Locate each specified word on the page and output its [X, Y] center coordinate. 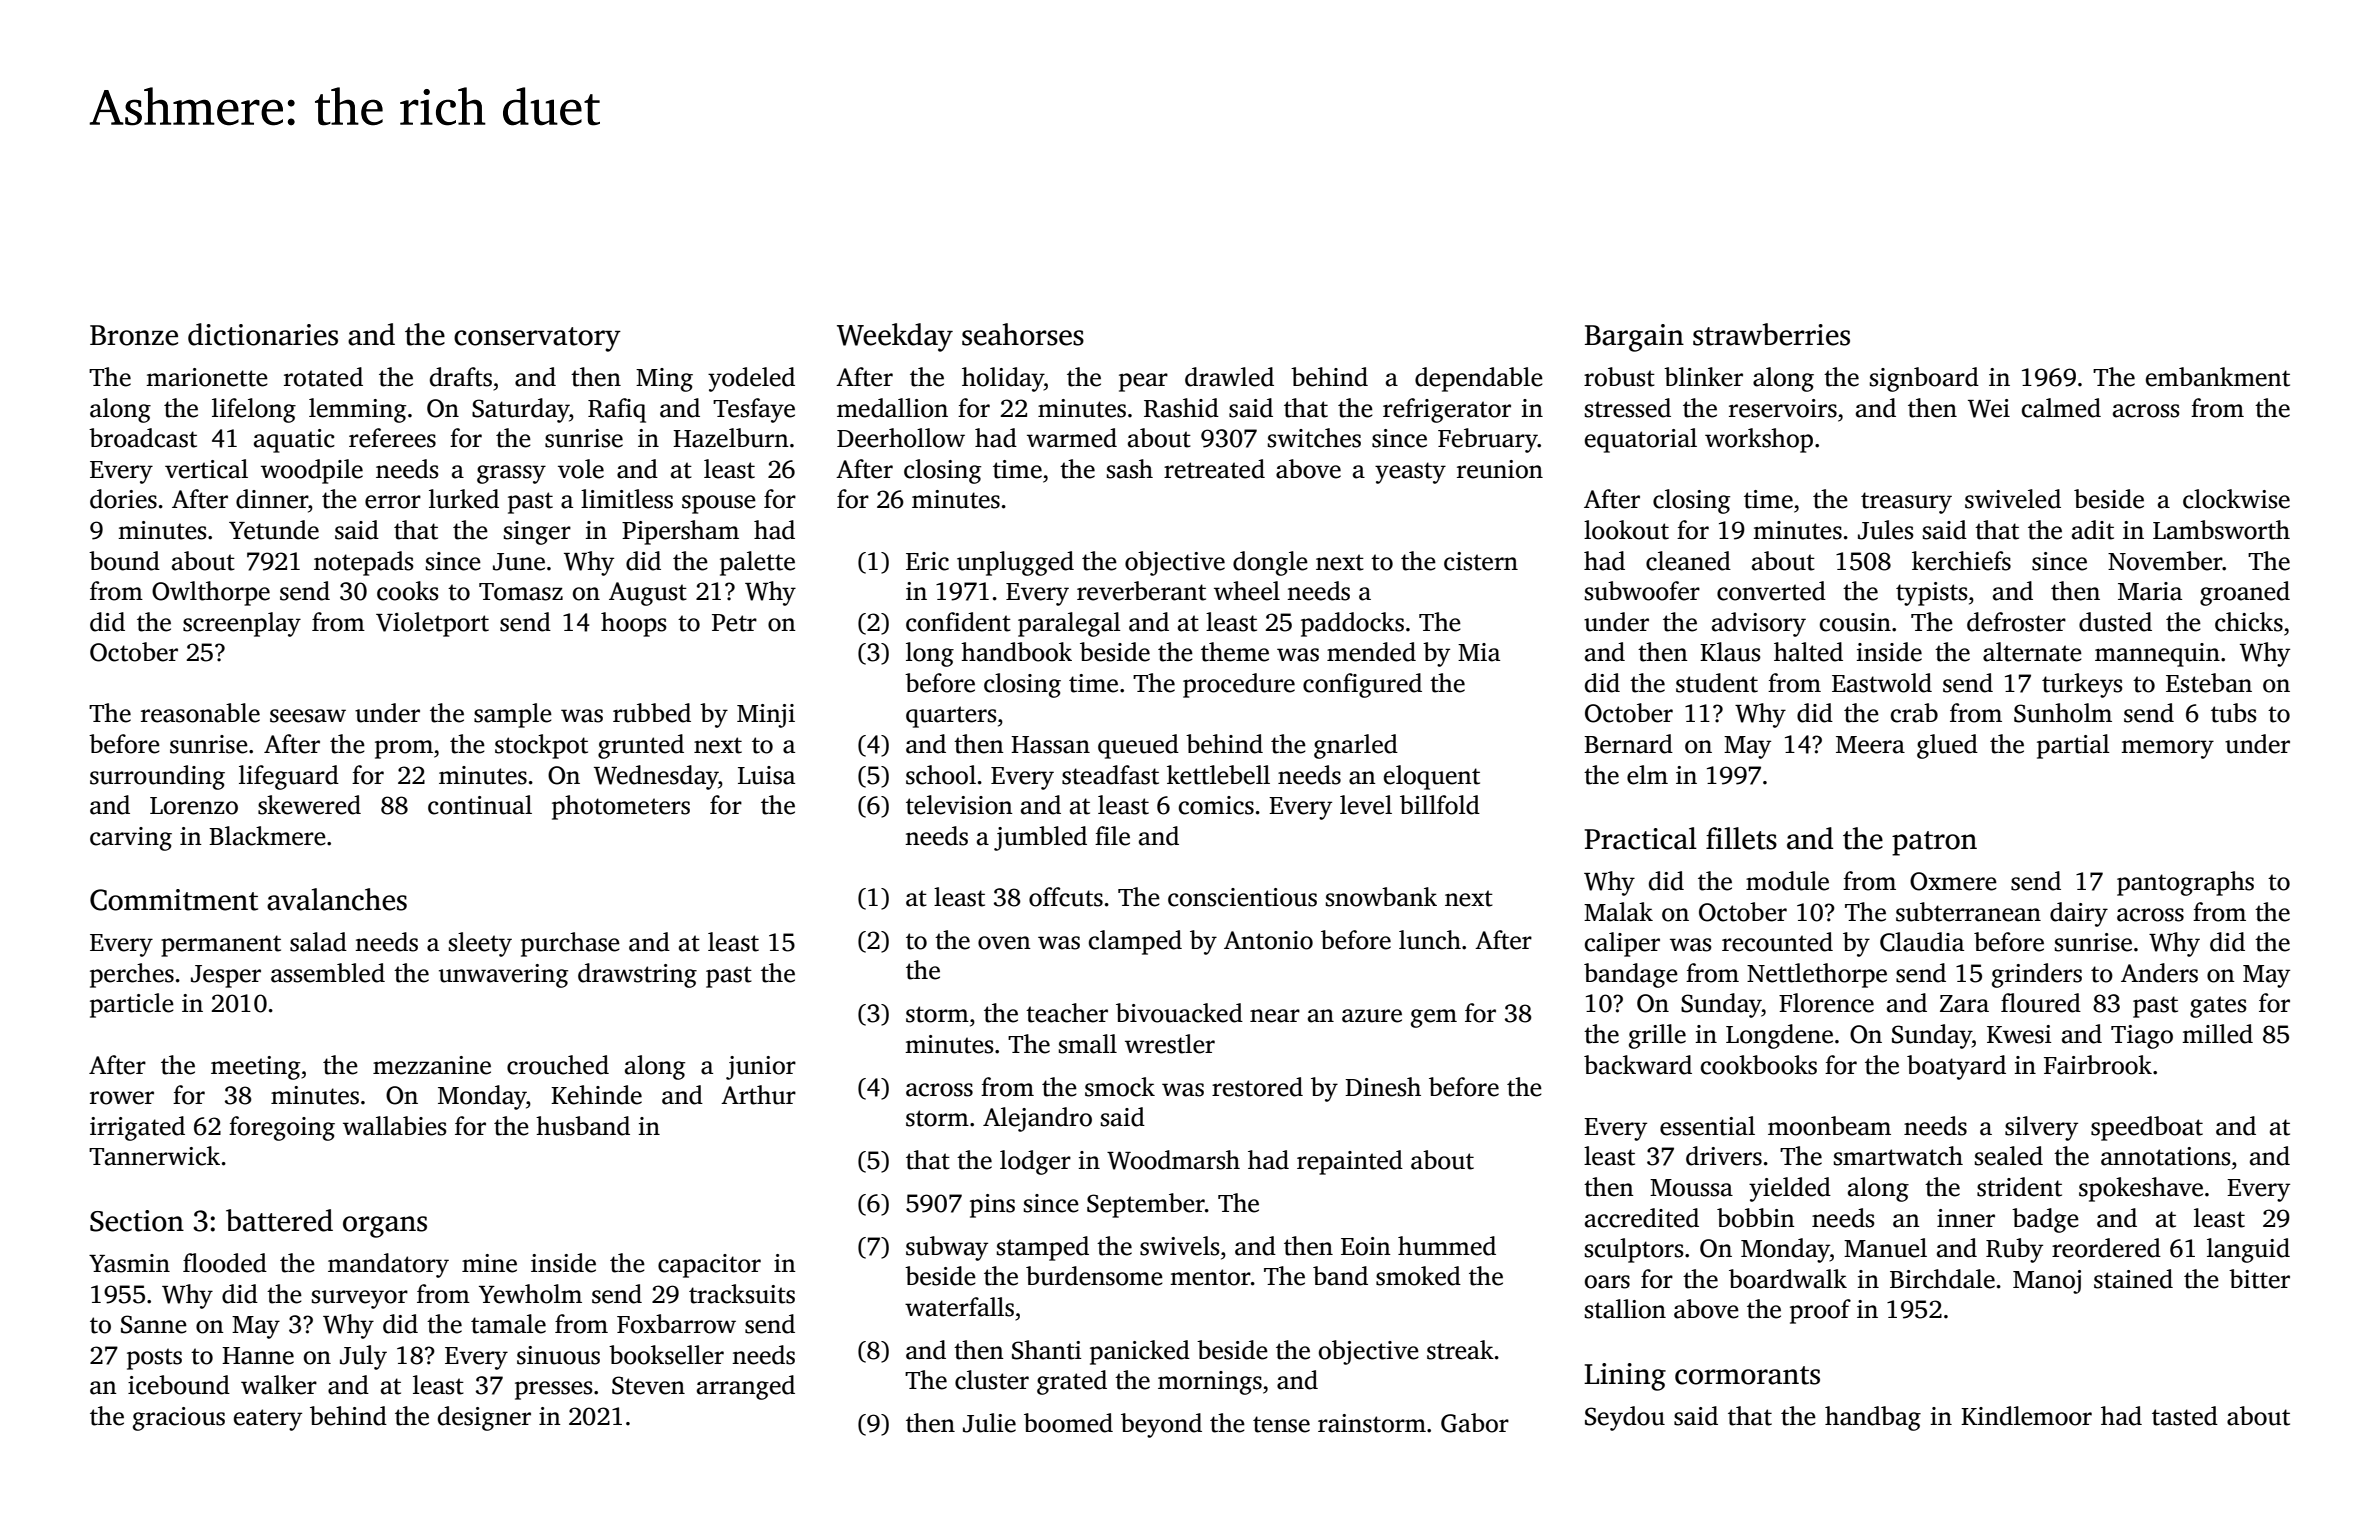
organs [385, 1227]
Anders [2159, 973]
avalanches [337, 899]
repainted [1350, 1162]
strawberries [1771, 334]
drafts [461, 377]
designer [484, 1418]
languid [2248, 1250]
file [1112, 836]
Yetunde [274, 530]
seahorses [1023, 334]
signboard [1924, 379]
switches [1314, 438]
